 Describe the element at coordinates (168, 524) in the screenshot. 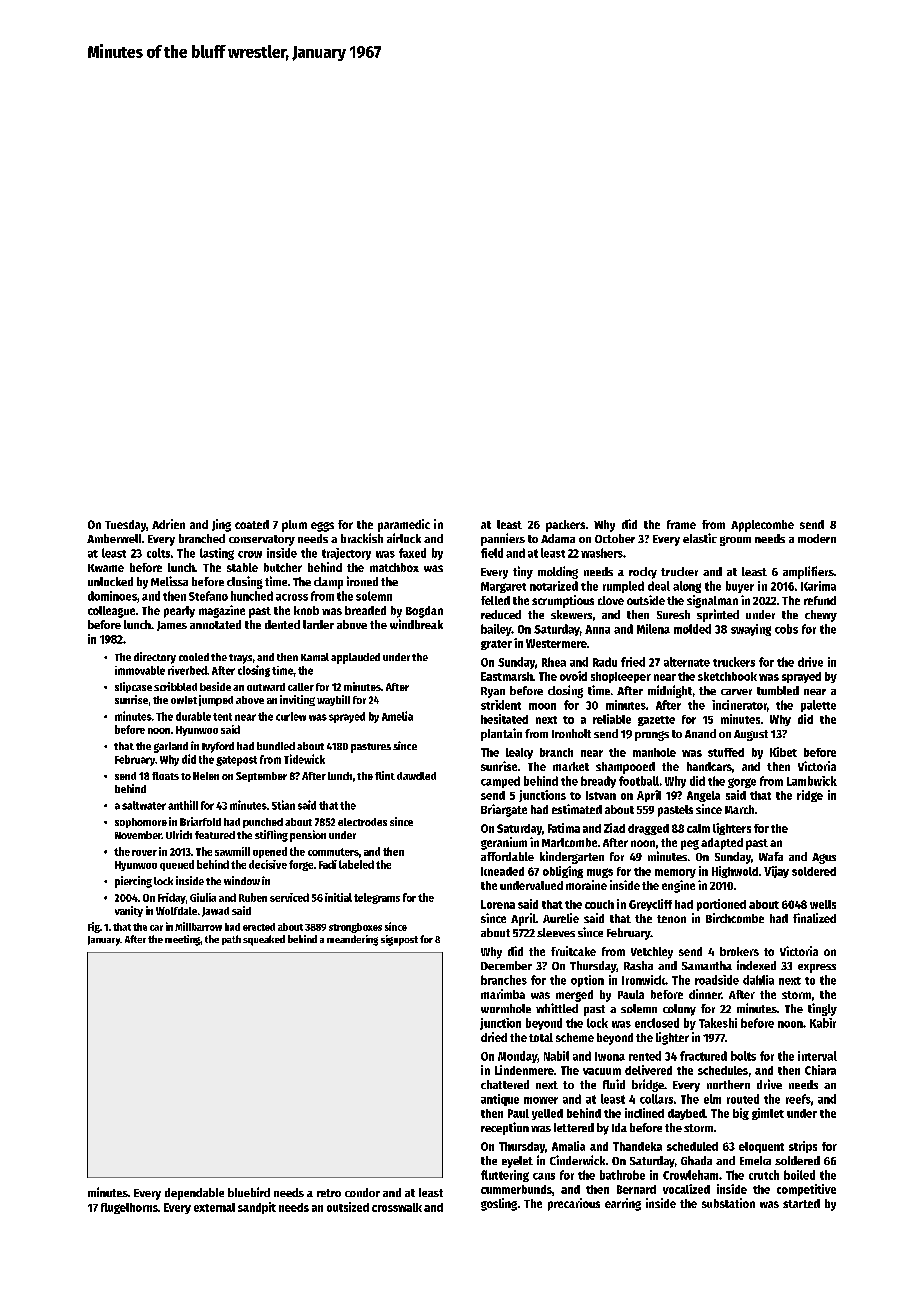

I see `Adrien` at that location.
